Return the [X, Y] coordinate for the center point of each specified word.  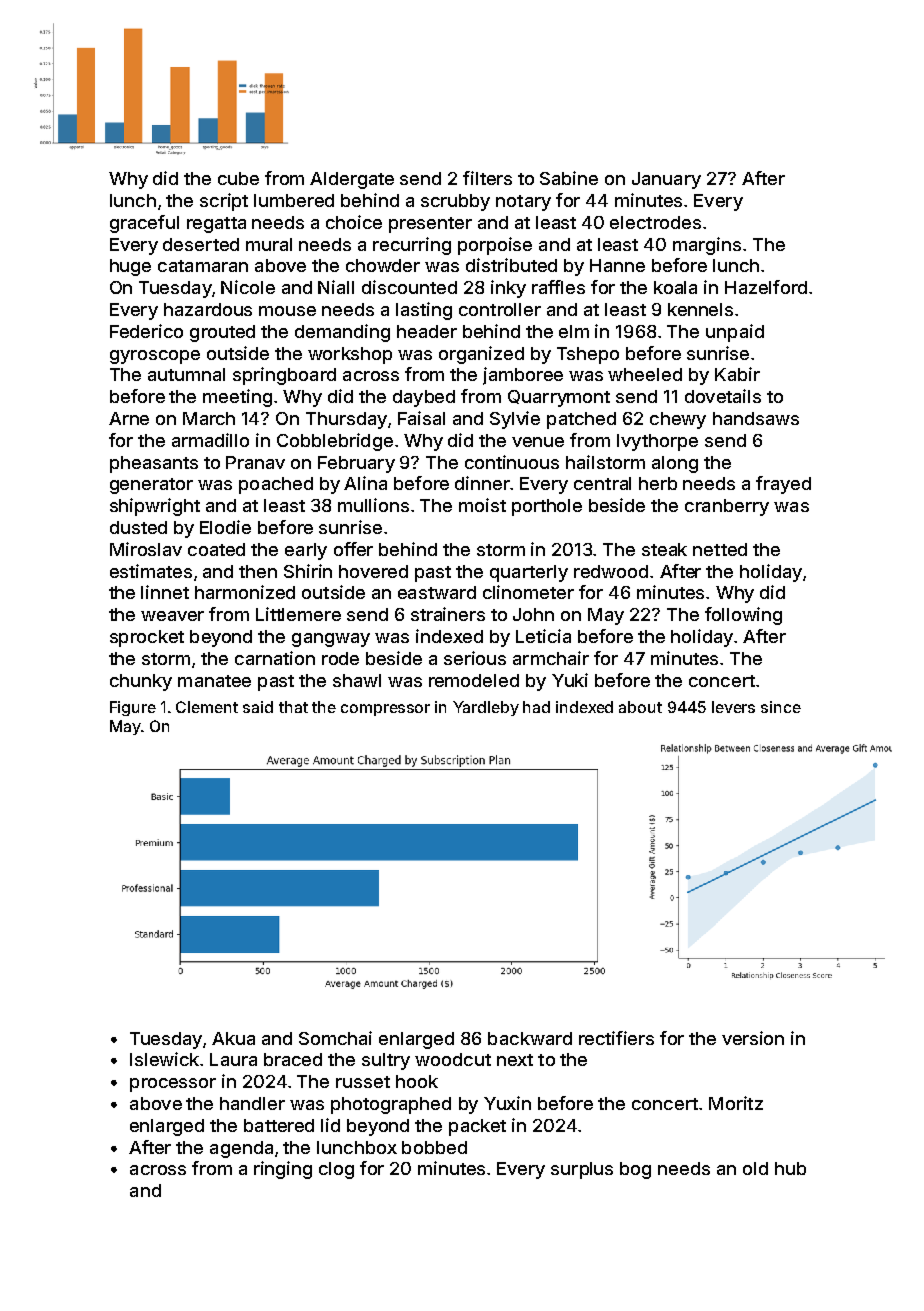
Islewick [164, 1059]
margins [707, 246]
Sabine [569, 178]
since [781, 707]
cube [238, 178]
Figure [133, 708]
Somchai [335, 1038]
